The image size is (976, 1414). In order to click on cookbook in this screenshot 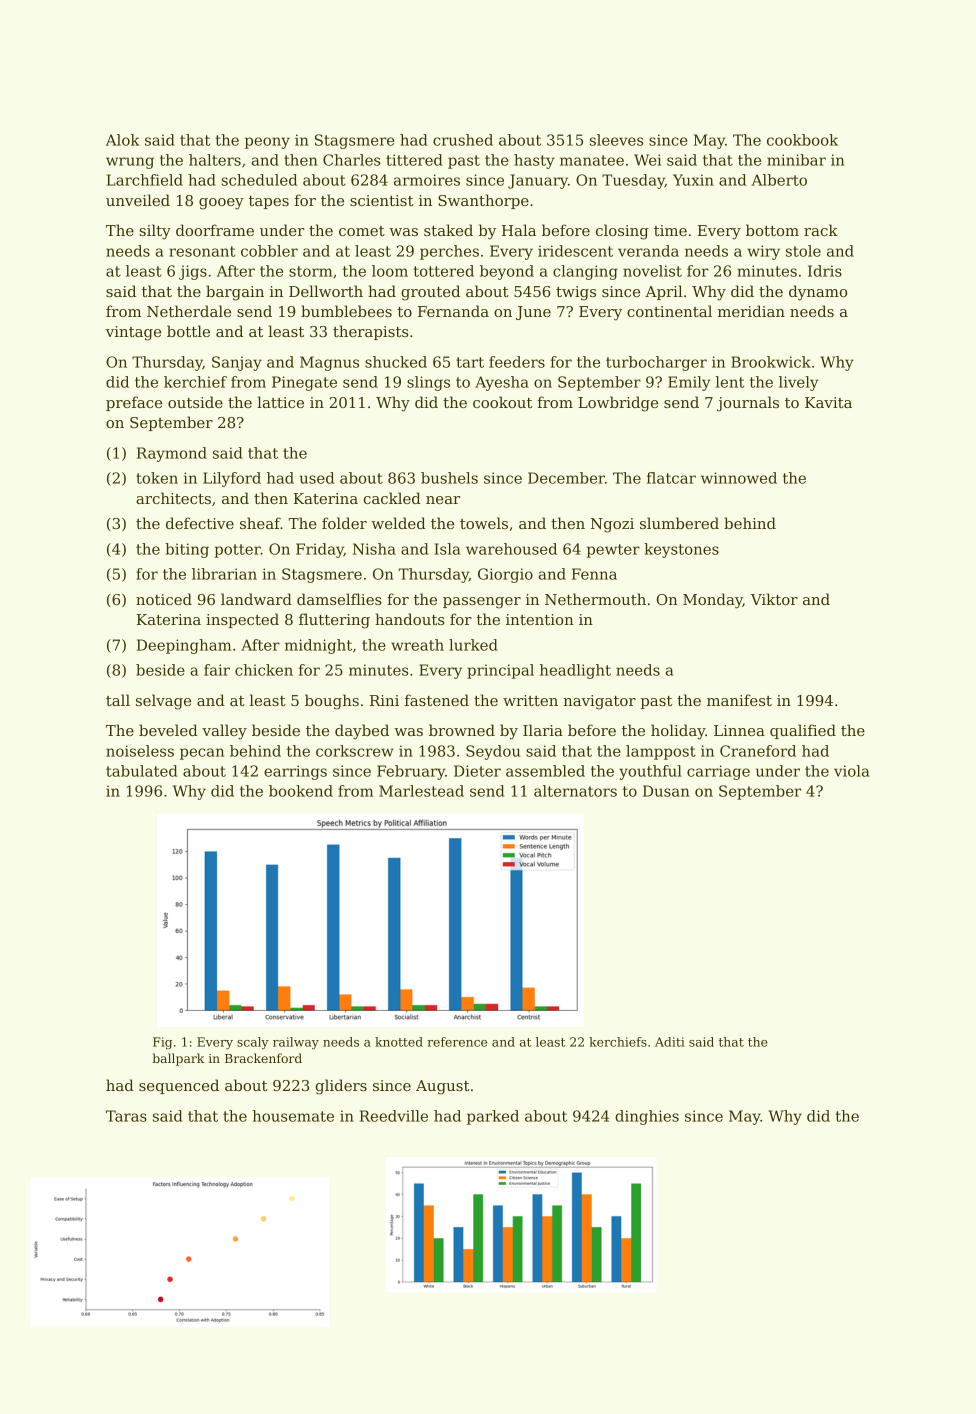, I will do `click(802, 140)`.
